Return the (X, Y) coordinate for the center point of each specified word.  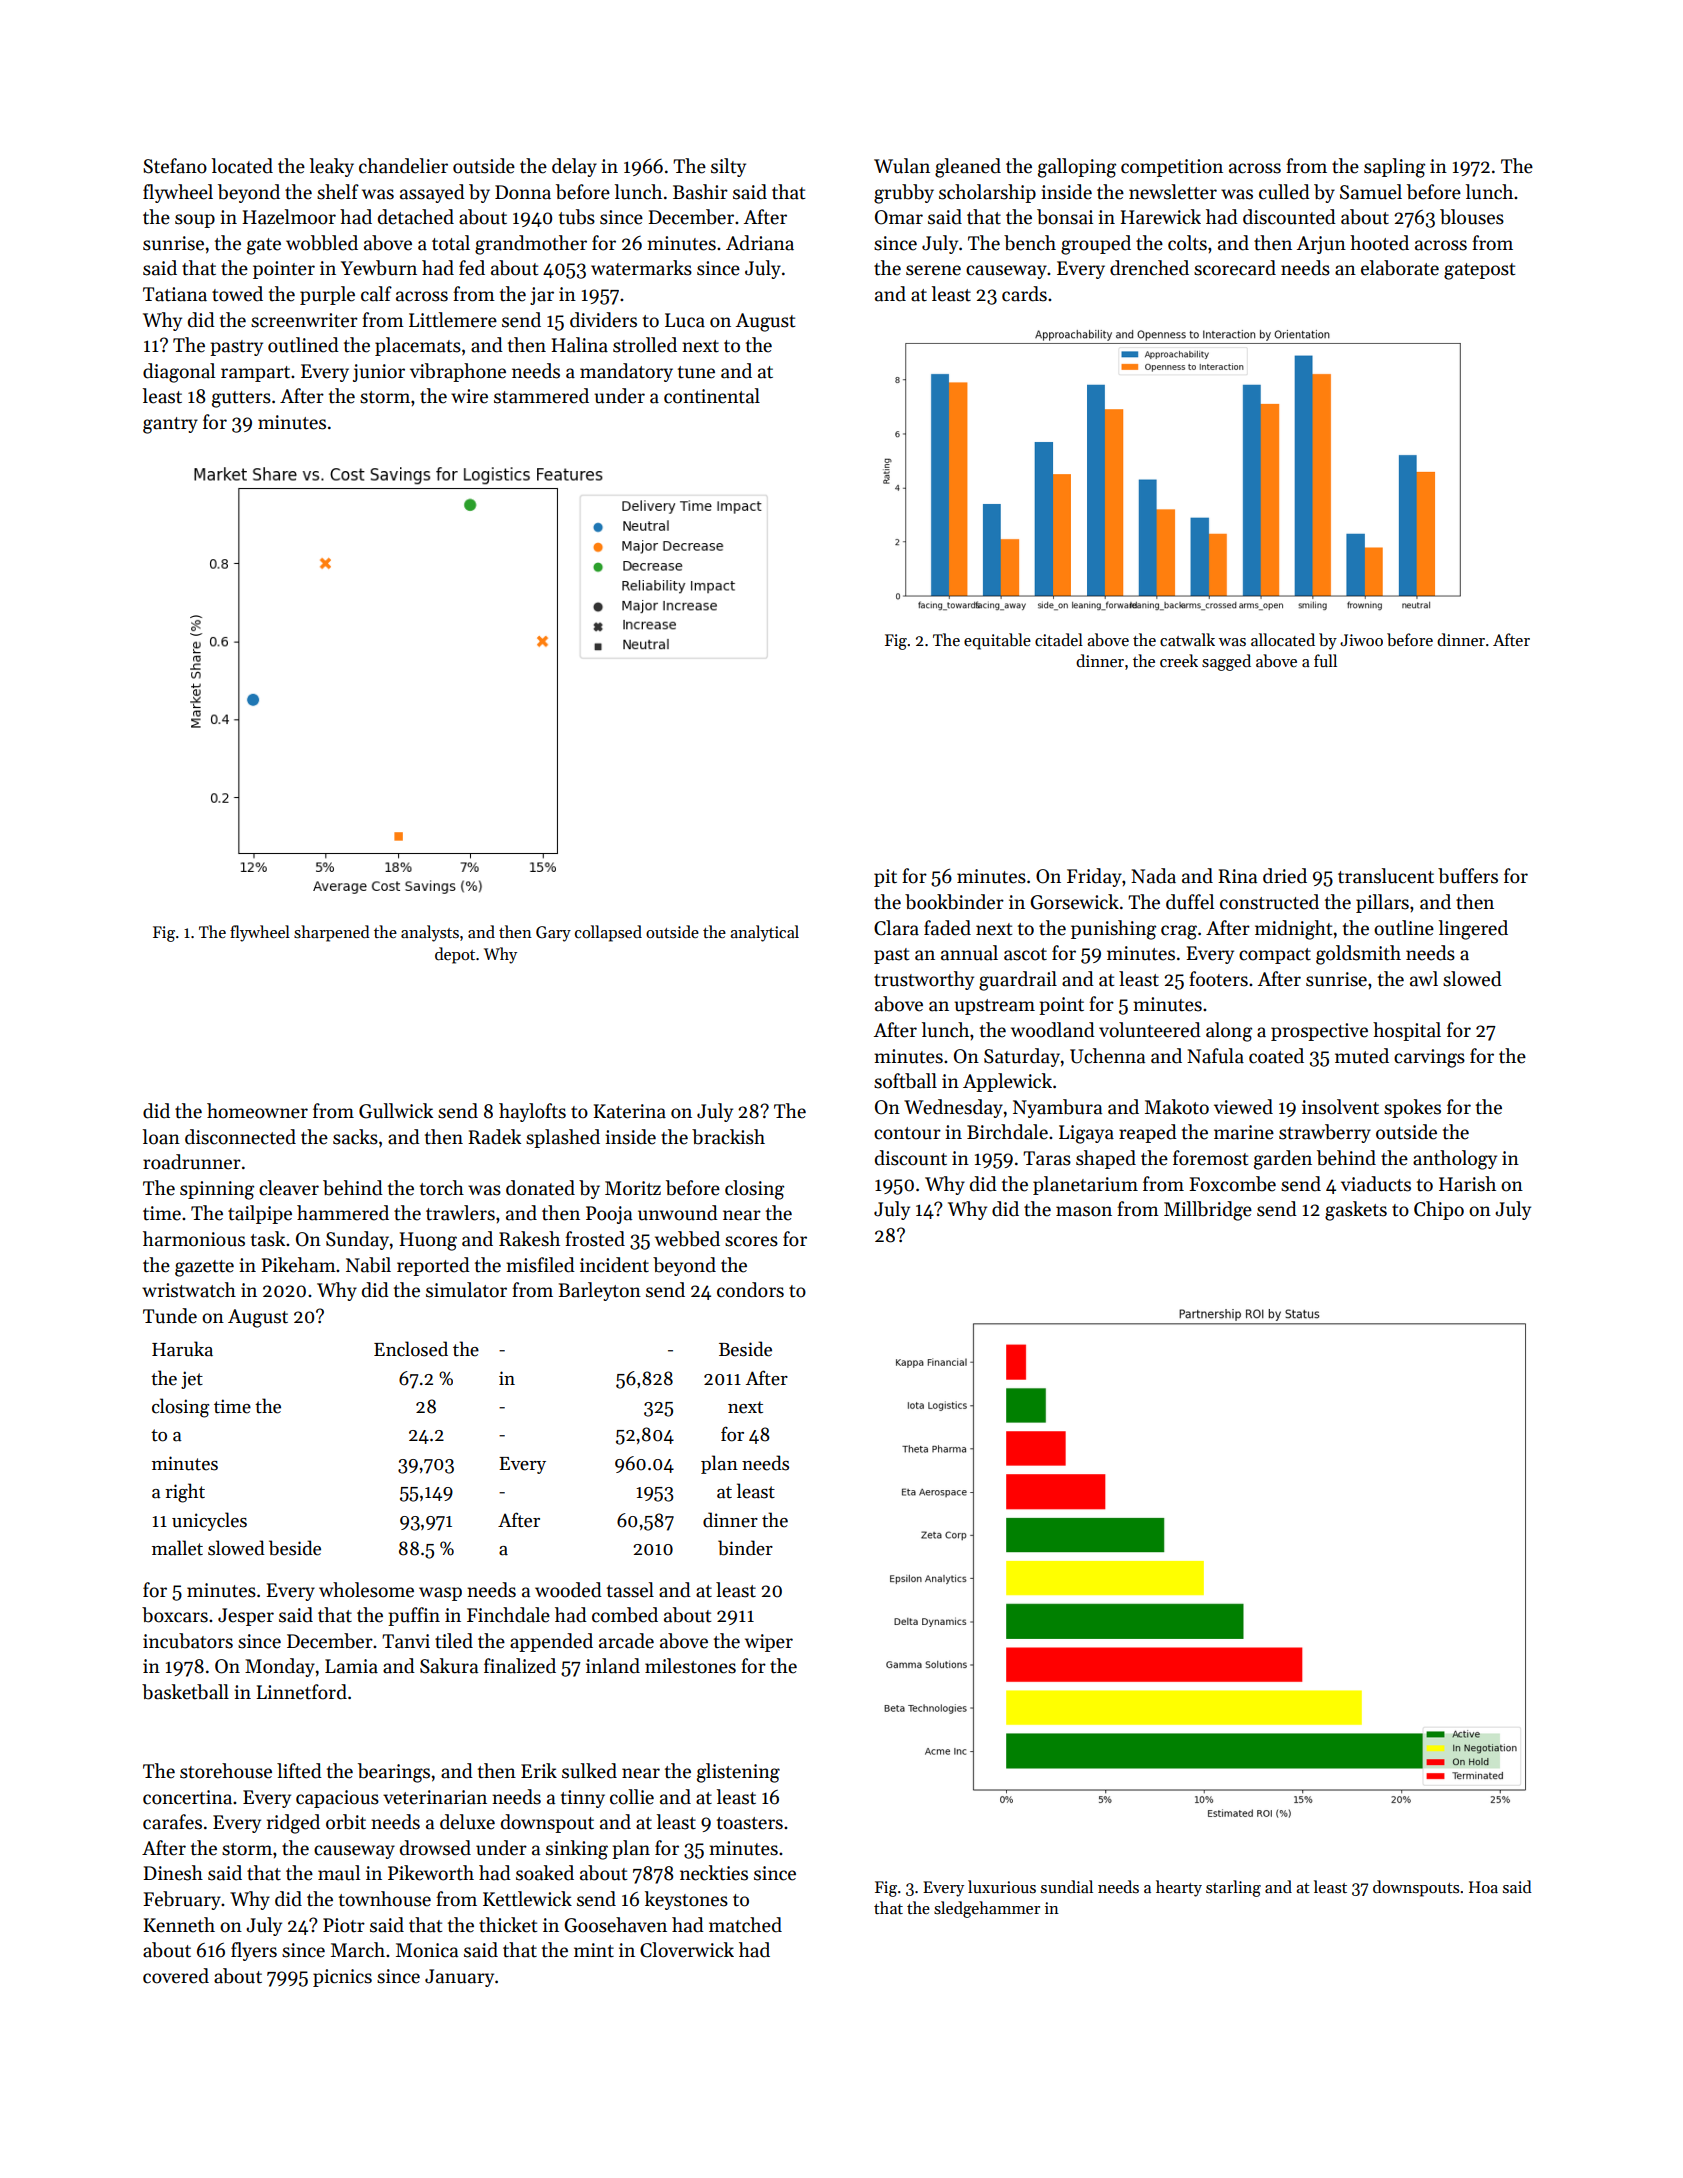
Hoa (1483, 1887)
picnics (342, 1978)
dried (1285, 876)
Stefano (175, 166)
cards (1024, 294)
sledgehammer (987, 1909)
